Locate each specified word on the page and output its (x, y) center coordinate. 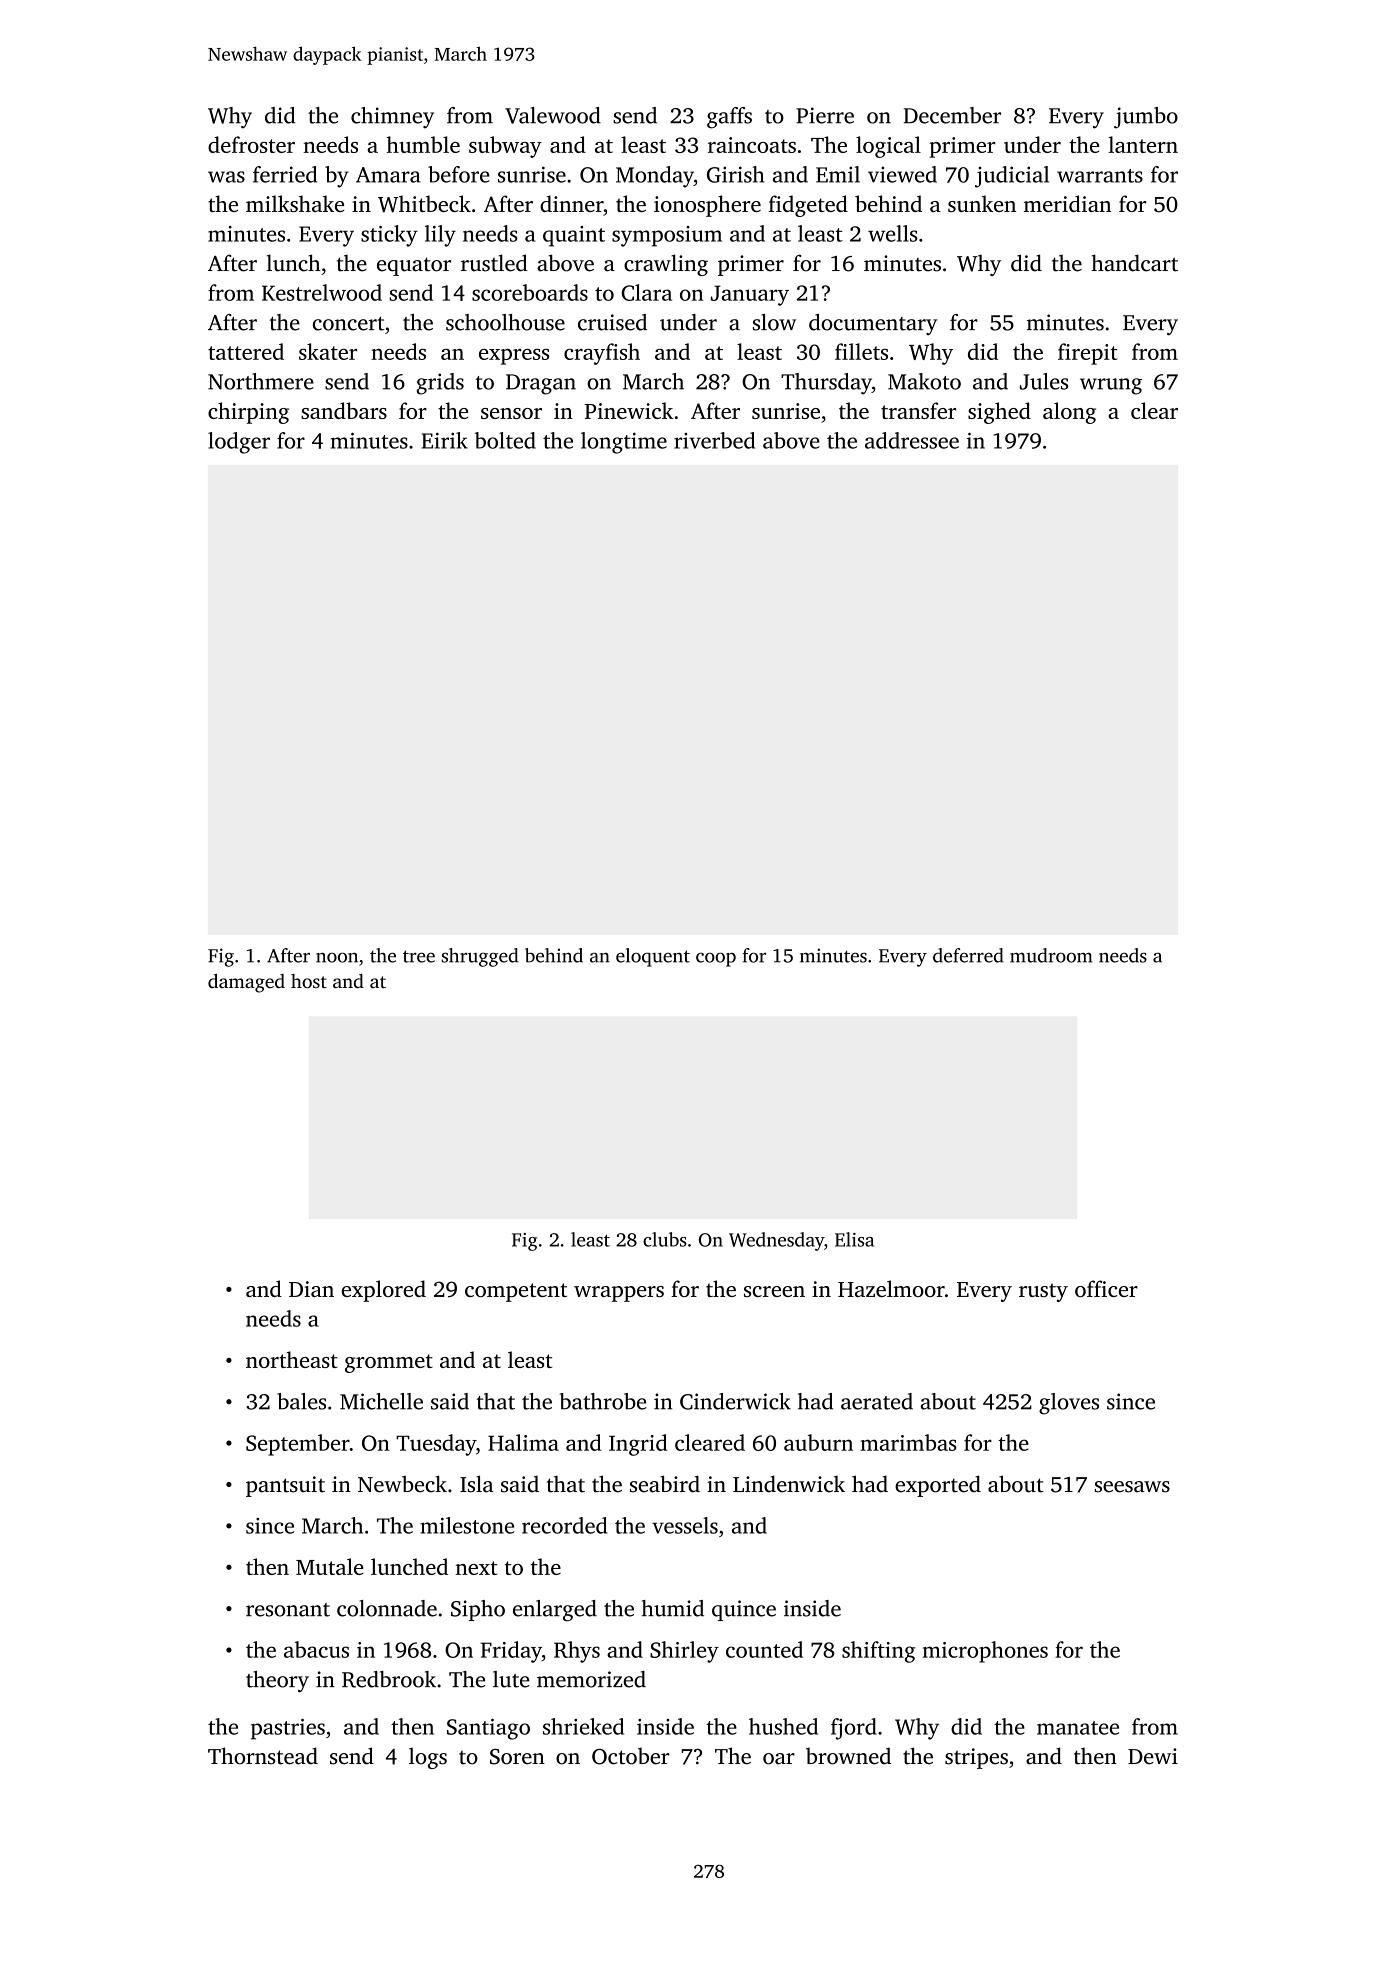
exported (938, 1486)
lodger (239, 443)
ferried (285, 174)
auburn (818, 1442)
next (476, 1568)
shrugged (479, 957)
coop (716, 959)
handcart (1134, 263)
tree (419, 956)
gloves (1069, 1404)
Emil (838, 174)
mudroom (1051, 955)
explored (383, 1291)
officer (1106, 1288)
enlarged (555, 1611)
